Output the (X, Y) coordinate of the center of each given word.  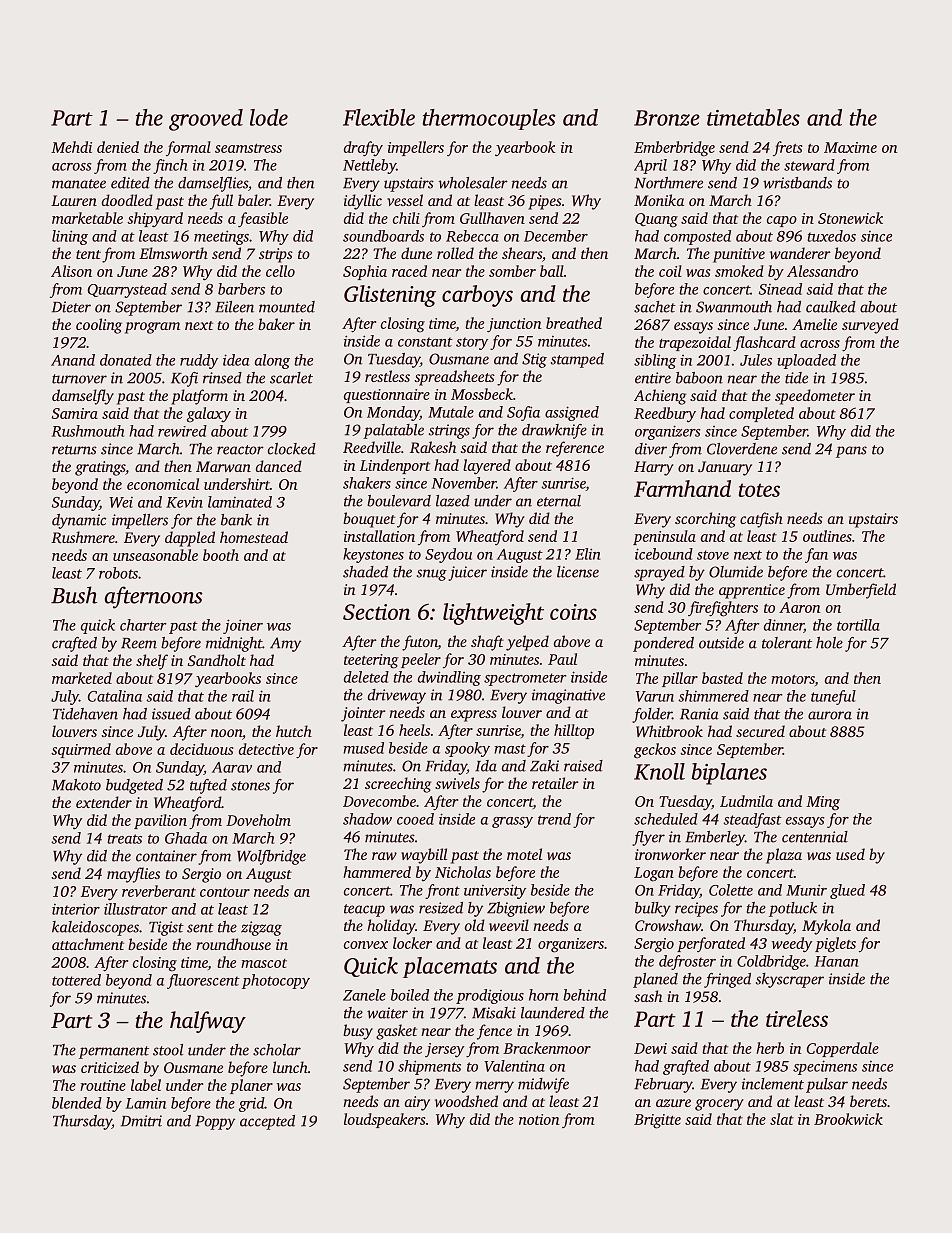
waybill (424, 856)
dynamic (79, 521)
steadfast (752, 820)
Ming (823, 803)
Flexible (379, 117)
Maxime (850, 147)
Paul (562, 659)
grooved (206, 120)
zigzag (261, 928)
